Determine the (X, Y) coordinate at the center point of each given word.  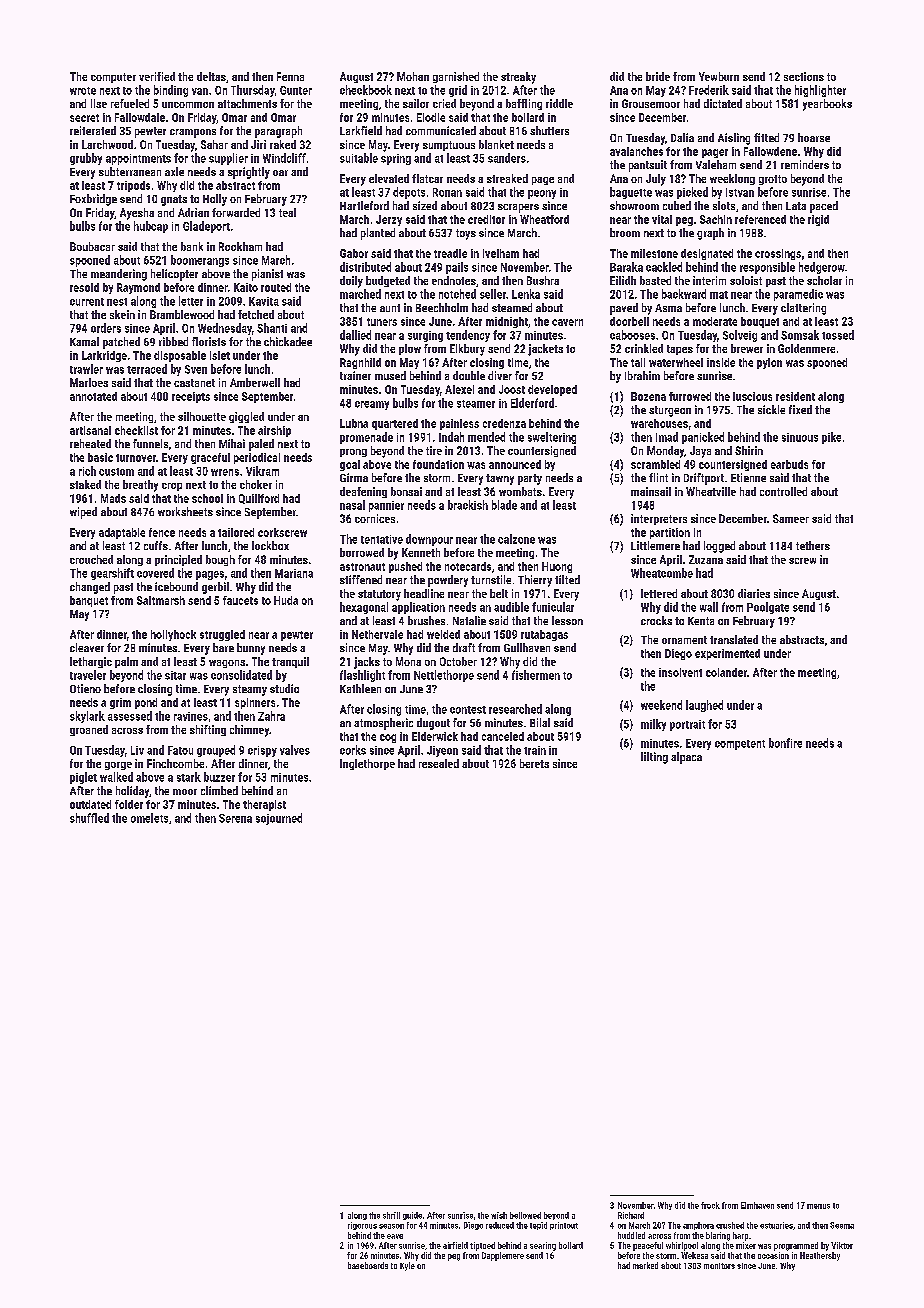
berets (534, 763)
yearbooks (827, 105)
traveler (88, 675)
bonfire (785, 743)
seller (493, 294)
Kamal (84, 341)
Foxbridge (93, 200)
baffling (524, 104)
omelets (149, 818)
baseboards (368, 1265)
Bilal (540, 722)
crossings (778, 254)
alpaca (686, 758)
